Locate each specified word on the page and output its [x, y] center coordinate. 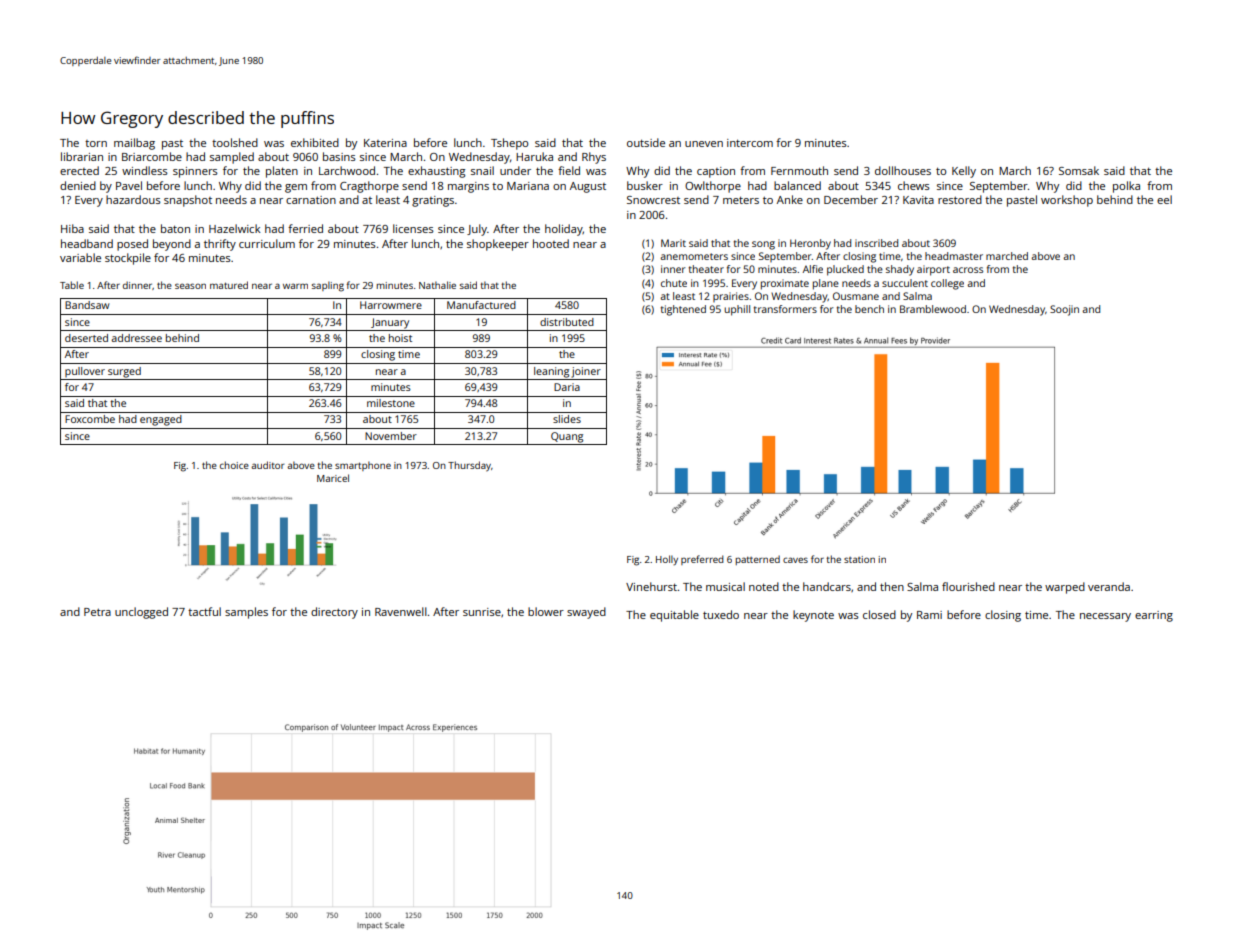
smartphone [363, 466]
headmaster [954, 256]
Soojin [1064, 310]
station [859, 559]
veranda [1109, 586]
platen [282, 172]
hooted [551, 243]
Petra [97, 612]
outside [646, 142]
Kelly [964, 172]
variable [80, 257]
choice [234, 465]
